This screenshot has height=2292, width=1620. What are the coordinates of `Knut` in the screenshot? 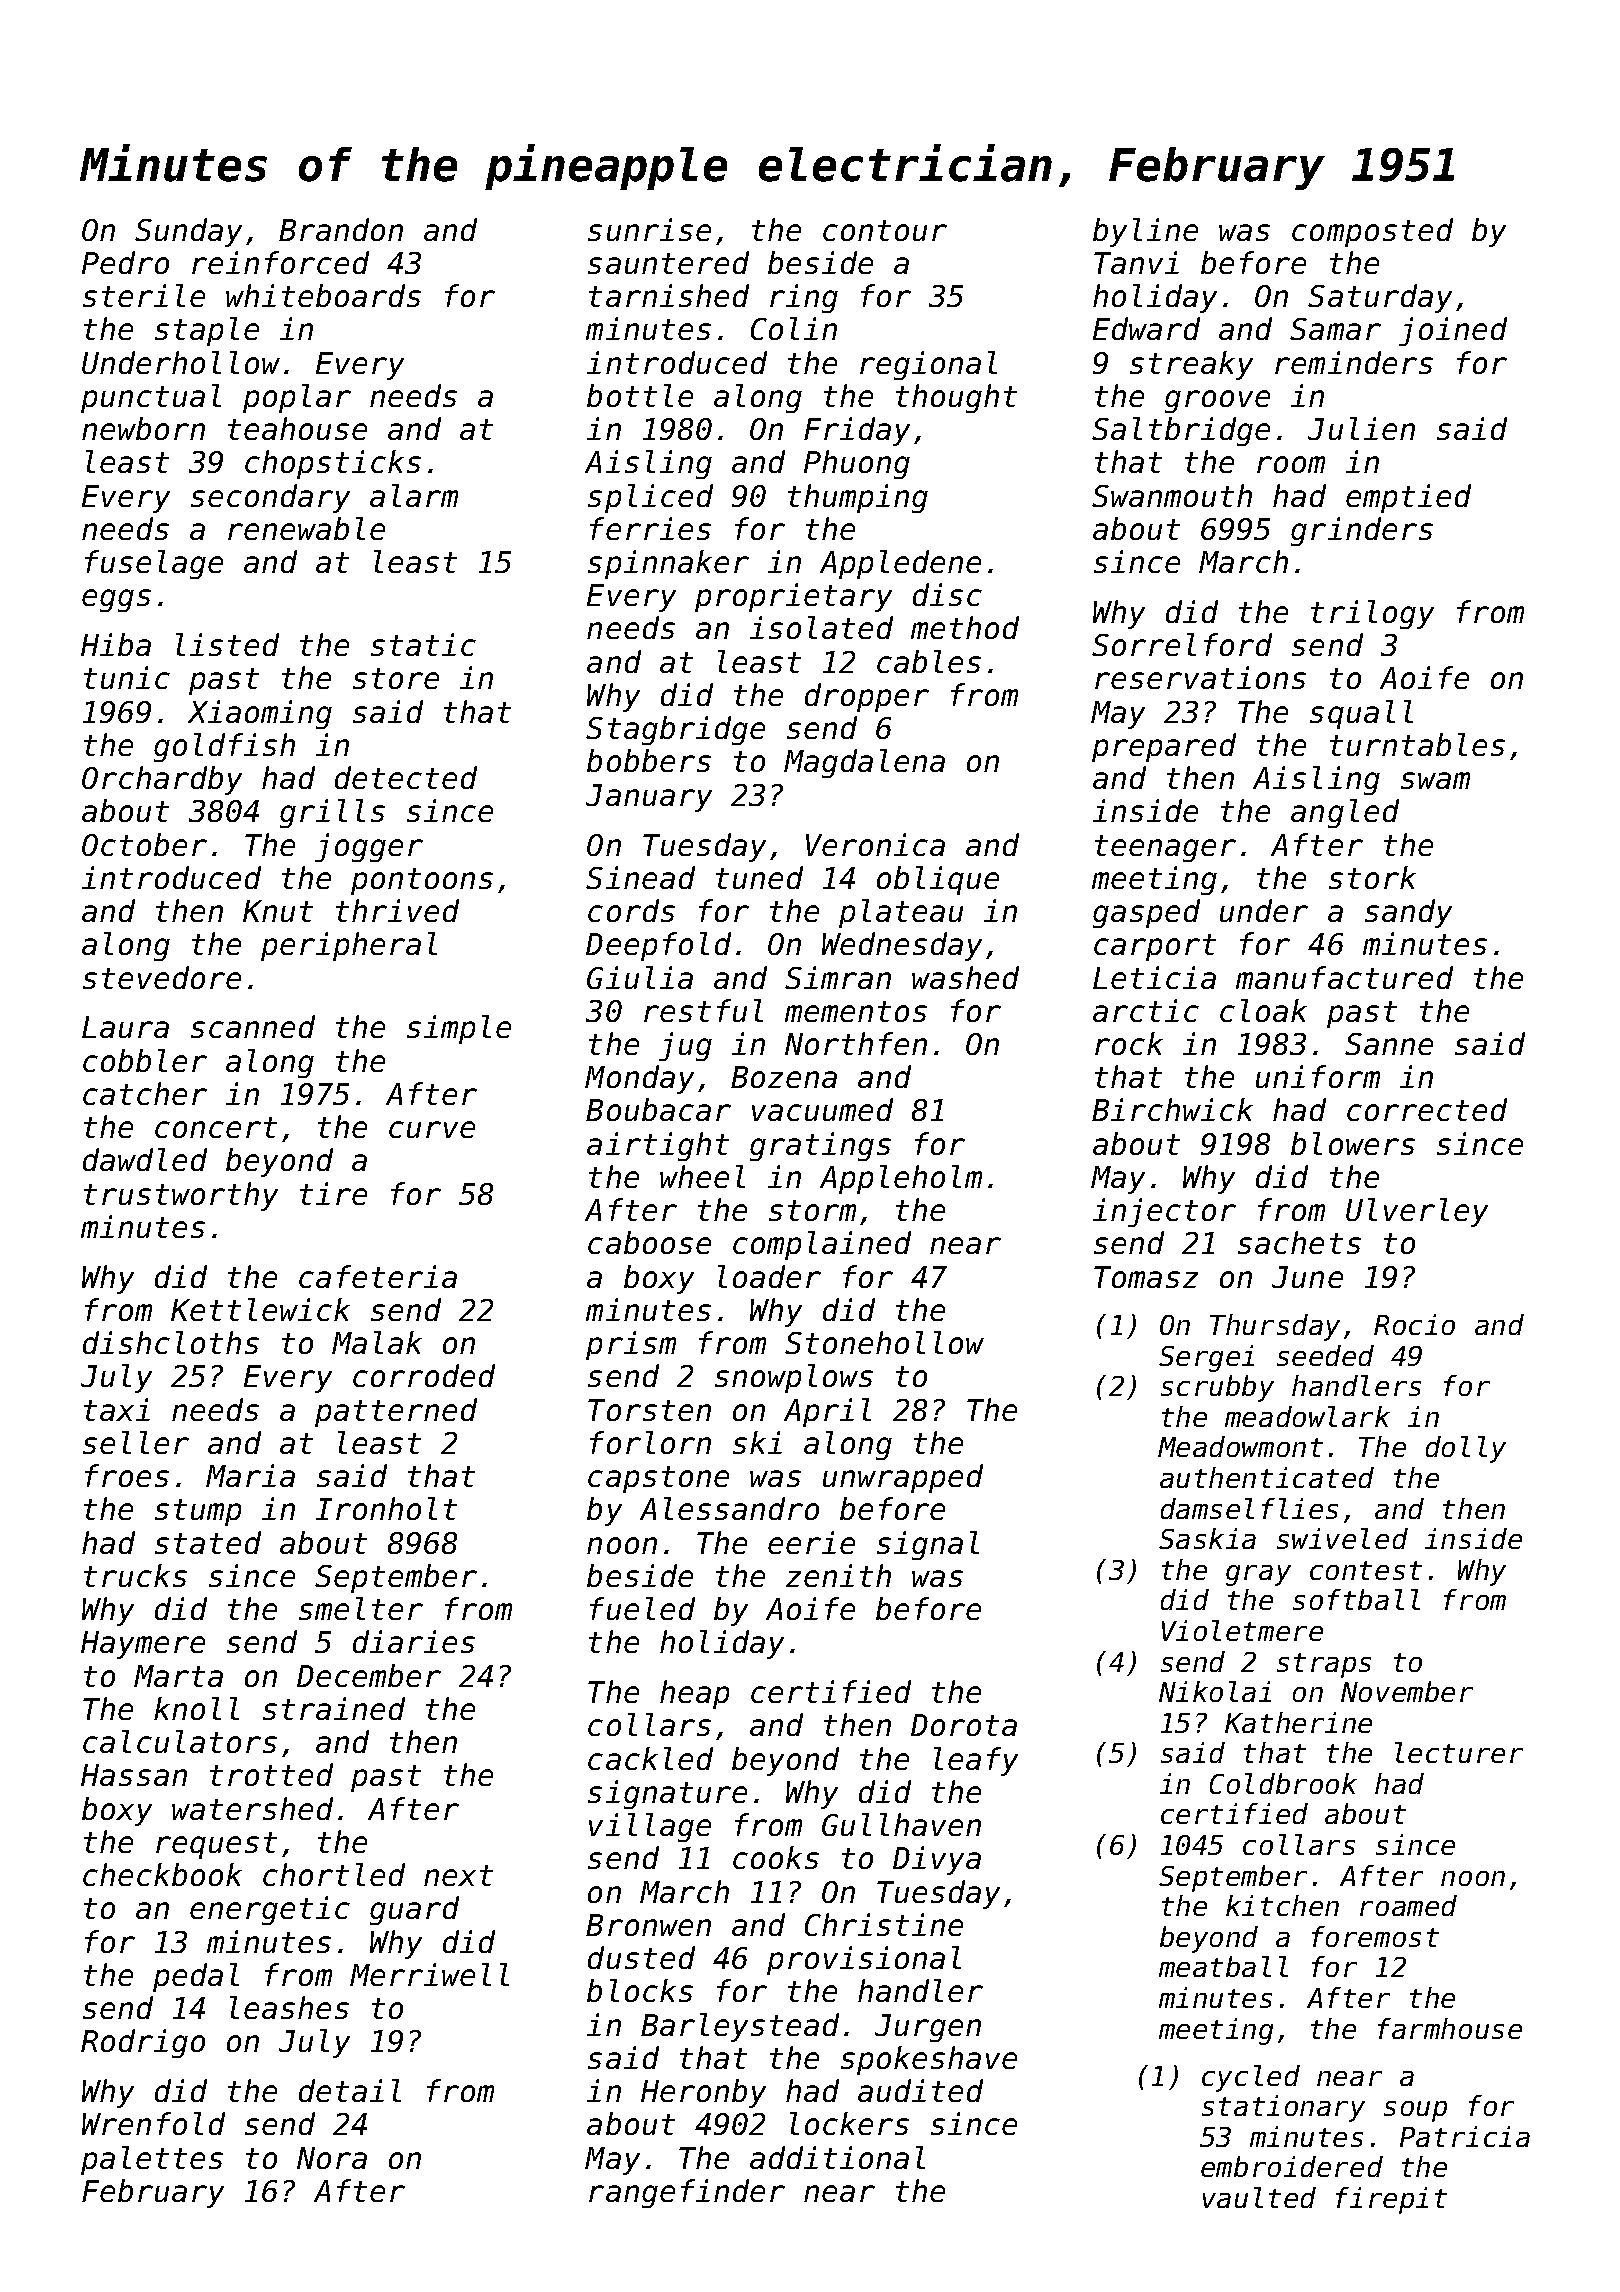 It's located at (278, 911).
